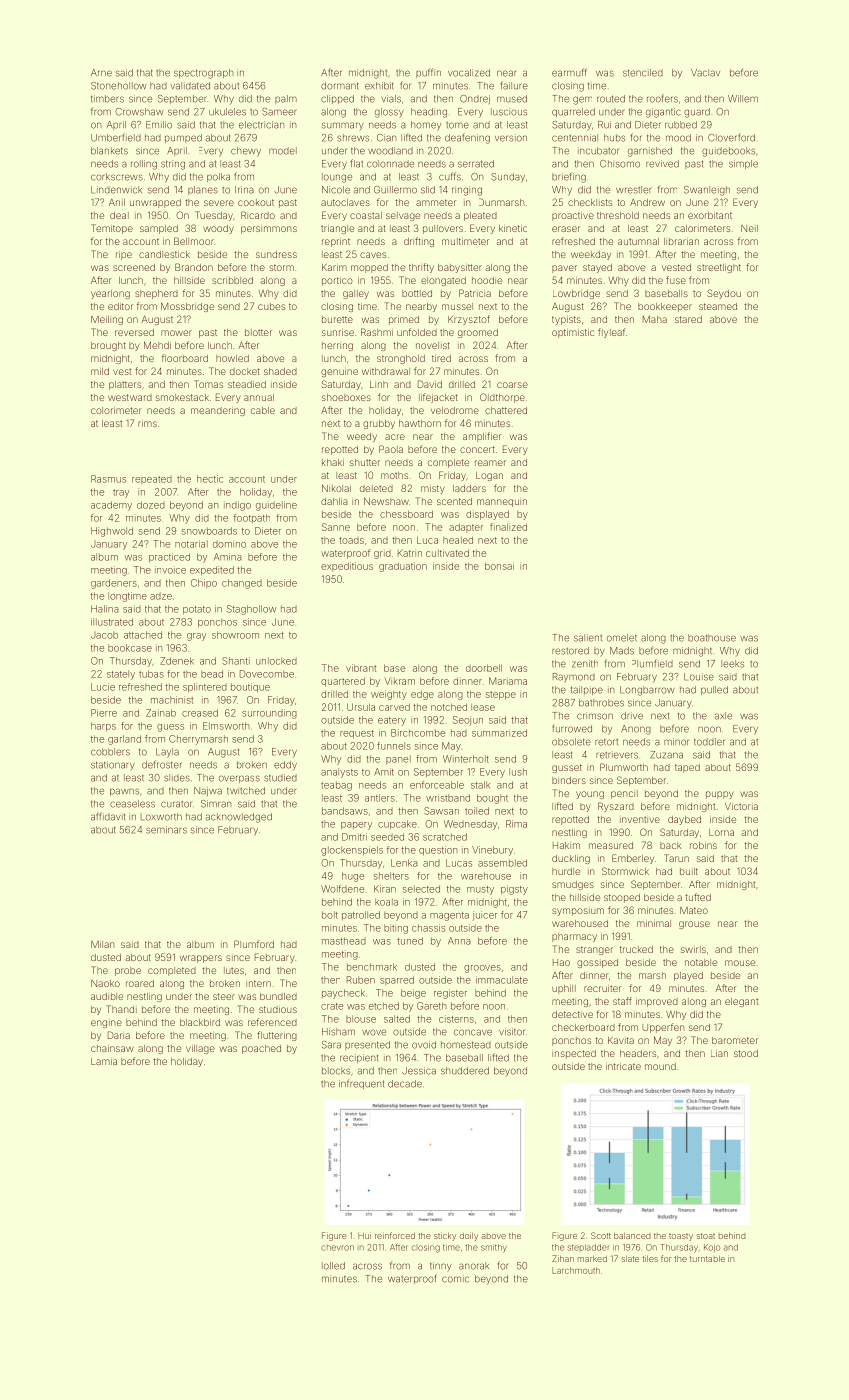 The height and width of the document is (1400, 849). Describe the element at coordinates (467, 138) in the document. I see `deafening` at that location.
